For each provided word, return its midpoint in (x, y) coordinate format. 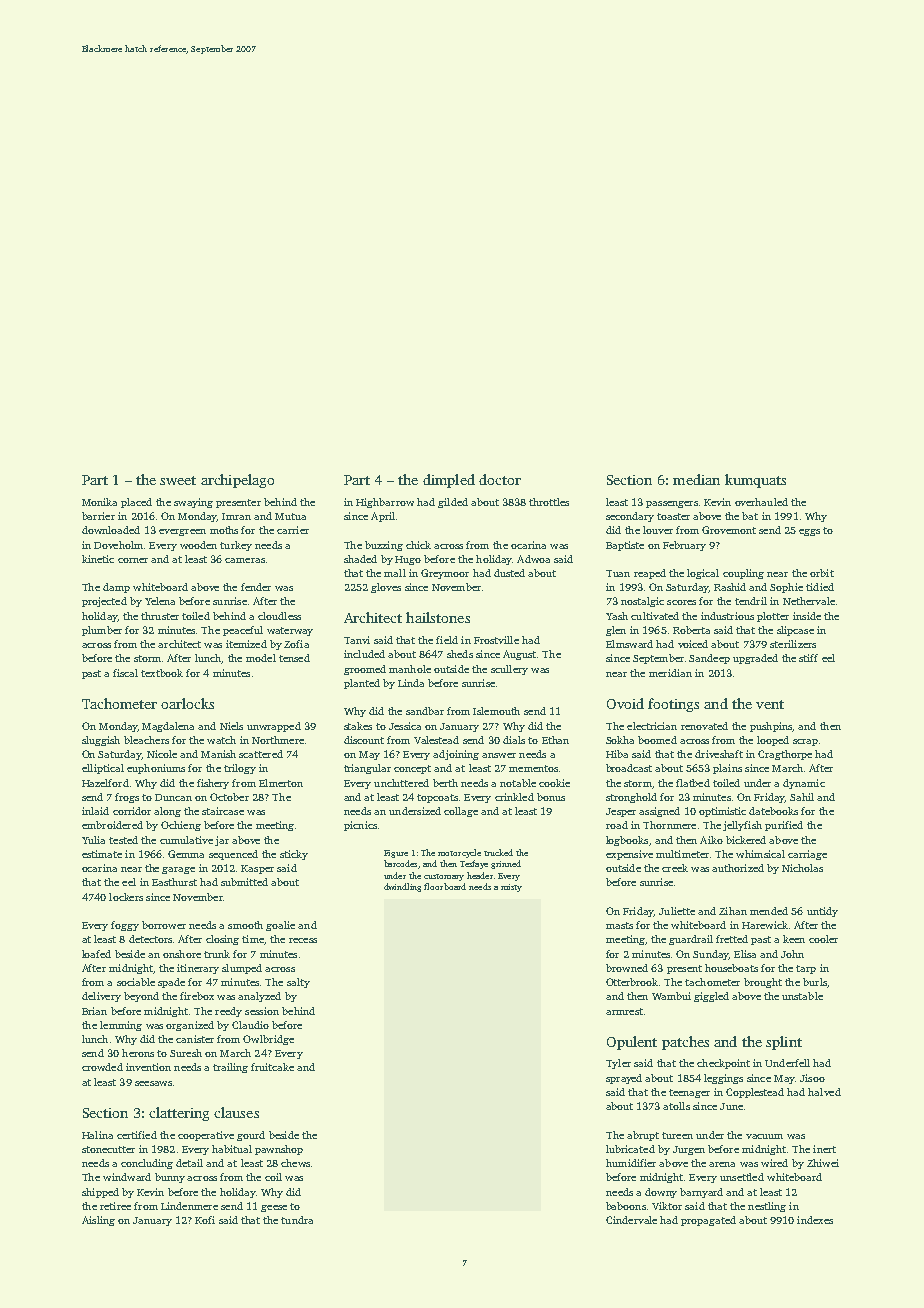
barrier (98, 516)
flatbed (693, 783)
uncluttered (401, 783)
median (696, 479)
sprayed (624, 1079)
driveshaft (719, 754)
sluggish (101, 741)
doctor (500, 479)
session (262, 1011)
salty (298, 983)
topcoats (437, 798)
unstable (802, 996)
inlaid (95, 811)
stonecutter (108, 1149)
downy (661, 1193)
